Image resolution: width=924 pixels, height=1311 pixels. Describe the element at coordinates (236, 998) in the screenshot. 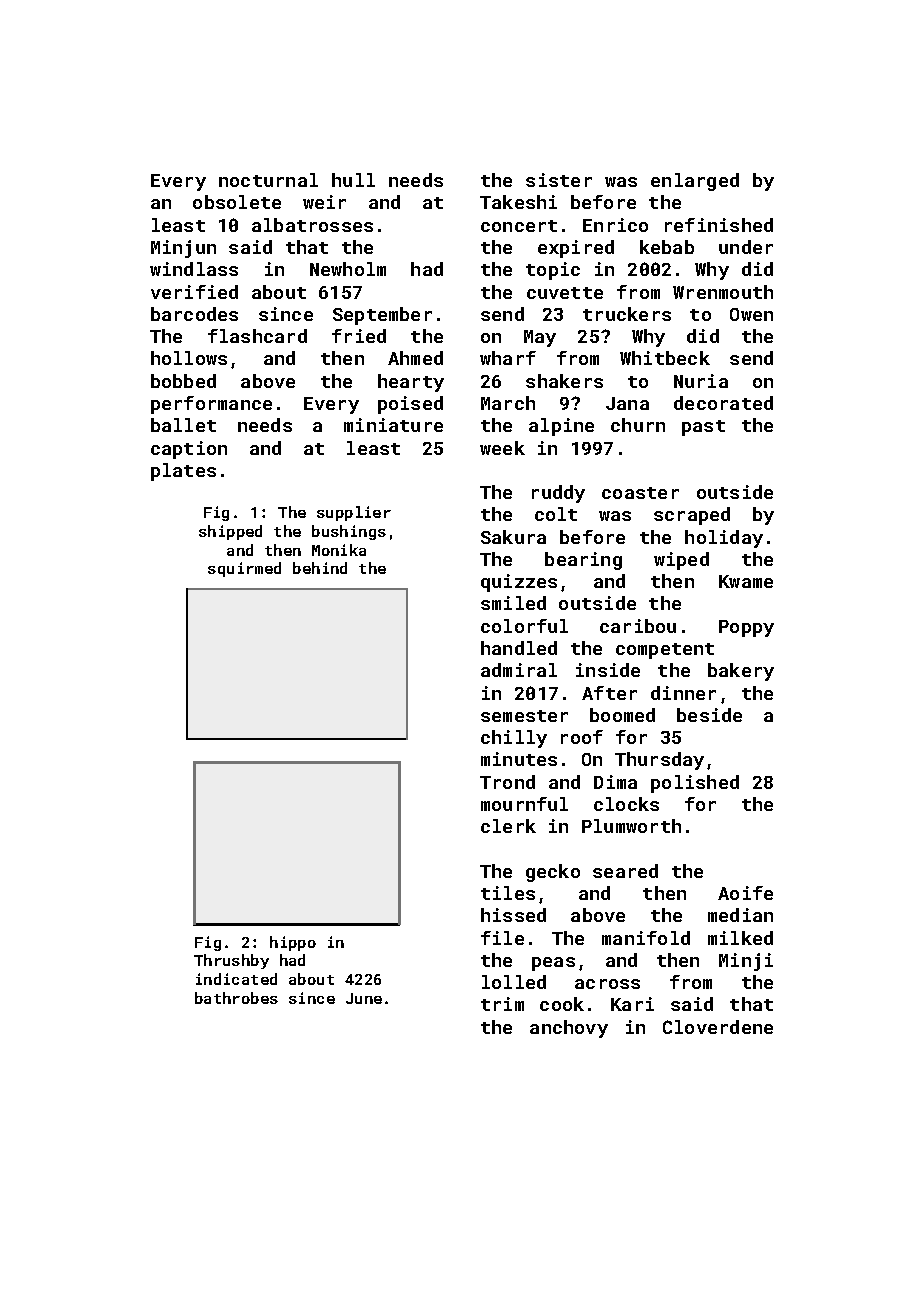

I see `bathrobes` at that location.
